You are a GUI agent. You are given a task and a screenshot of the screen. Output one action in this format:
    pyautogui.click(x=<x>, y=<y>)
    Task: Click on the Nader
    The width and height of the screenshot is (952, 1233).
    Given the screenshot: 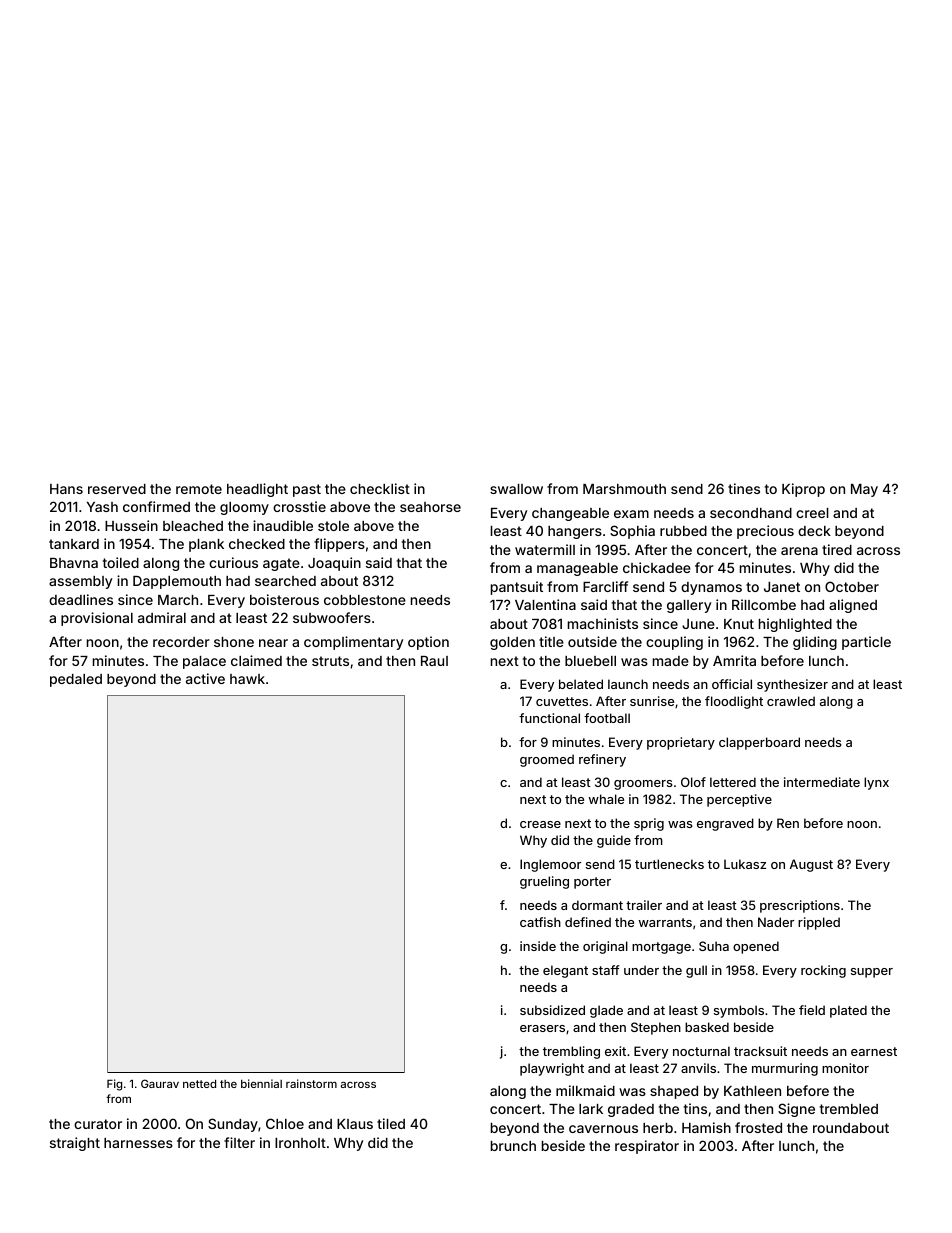 What is the action you would take?
    pyautogui.click(x=776, y=922)
